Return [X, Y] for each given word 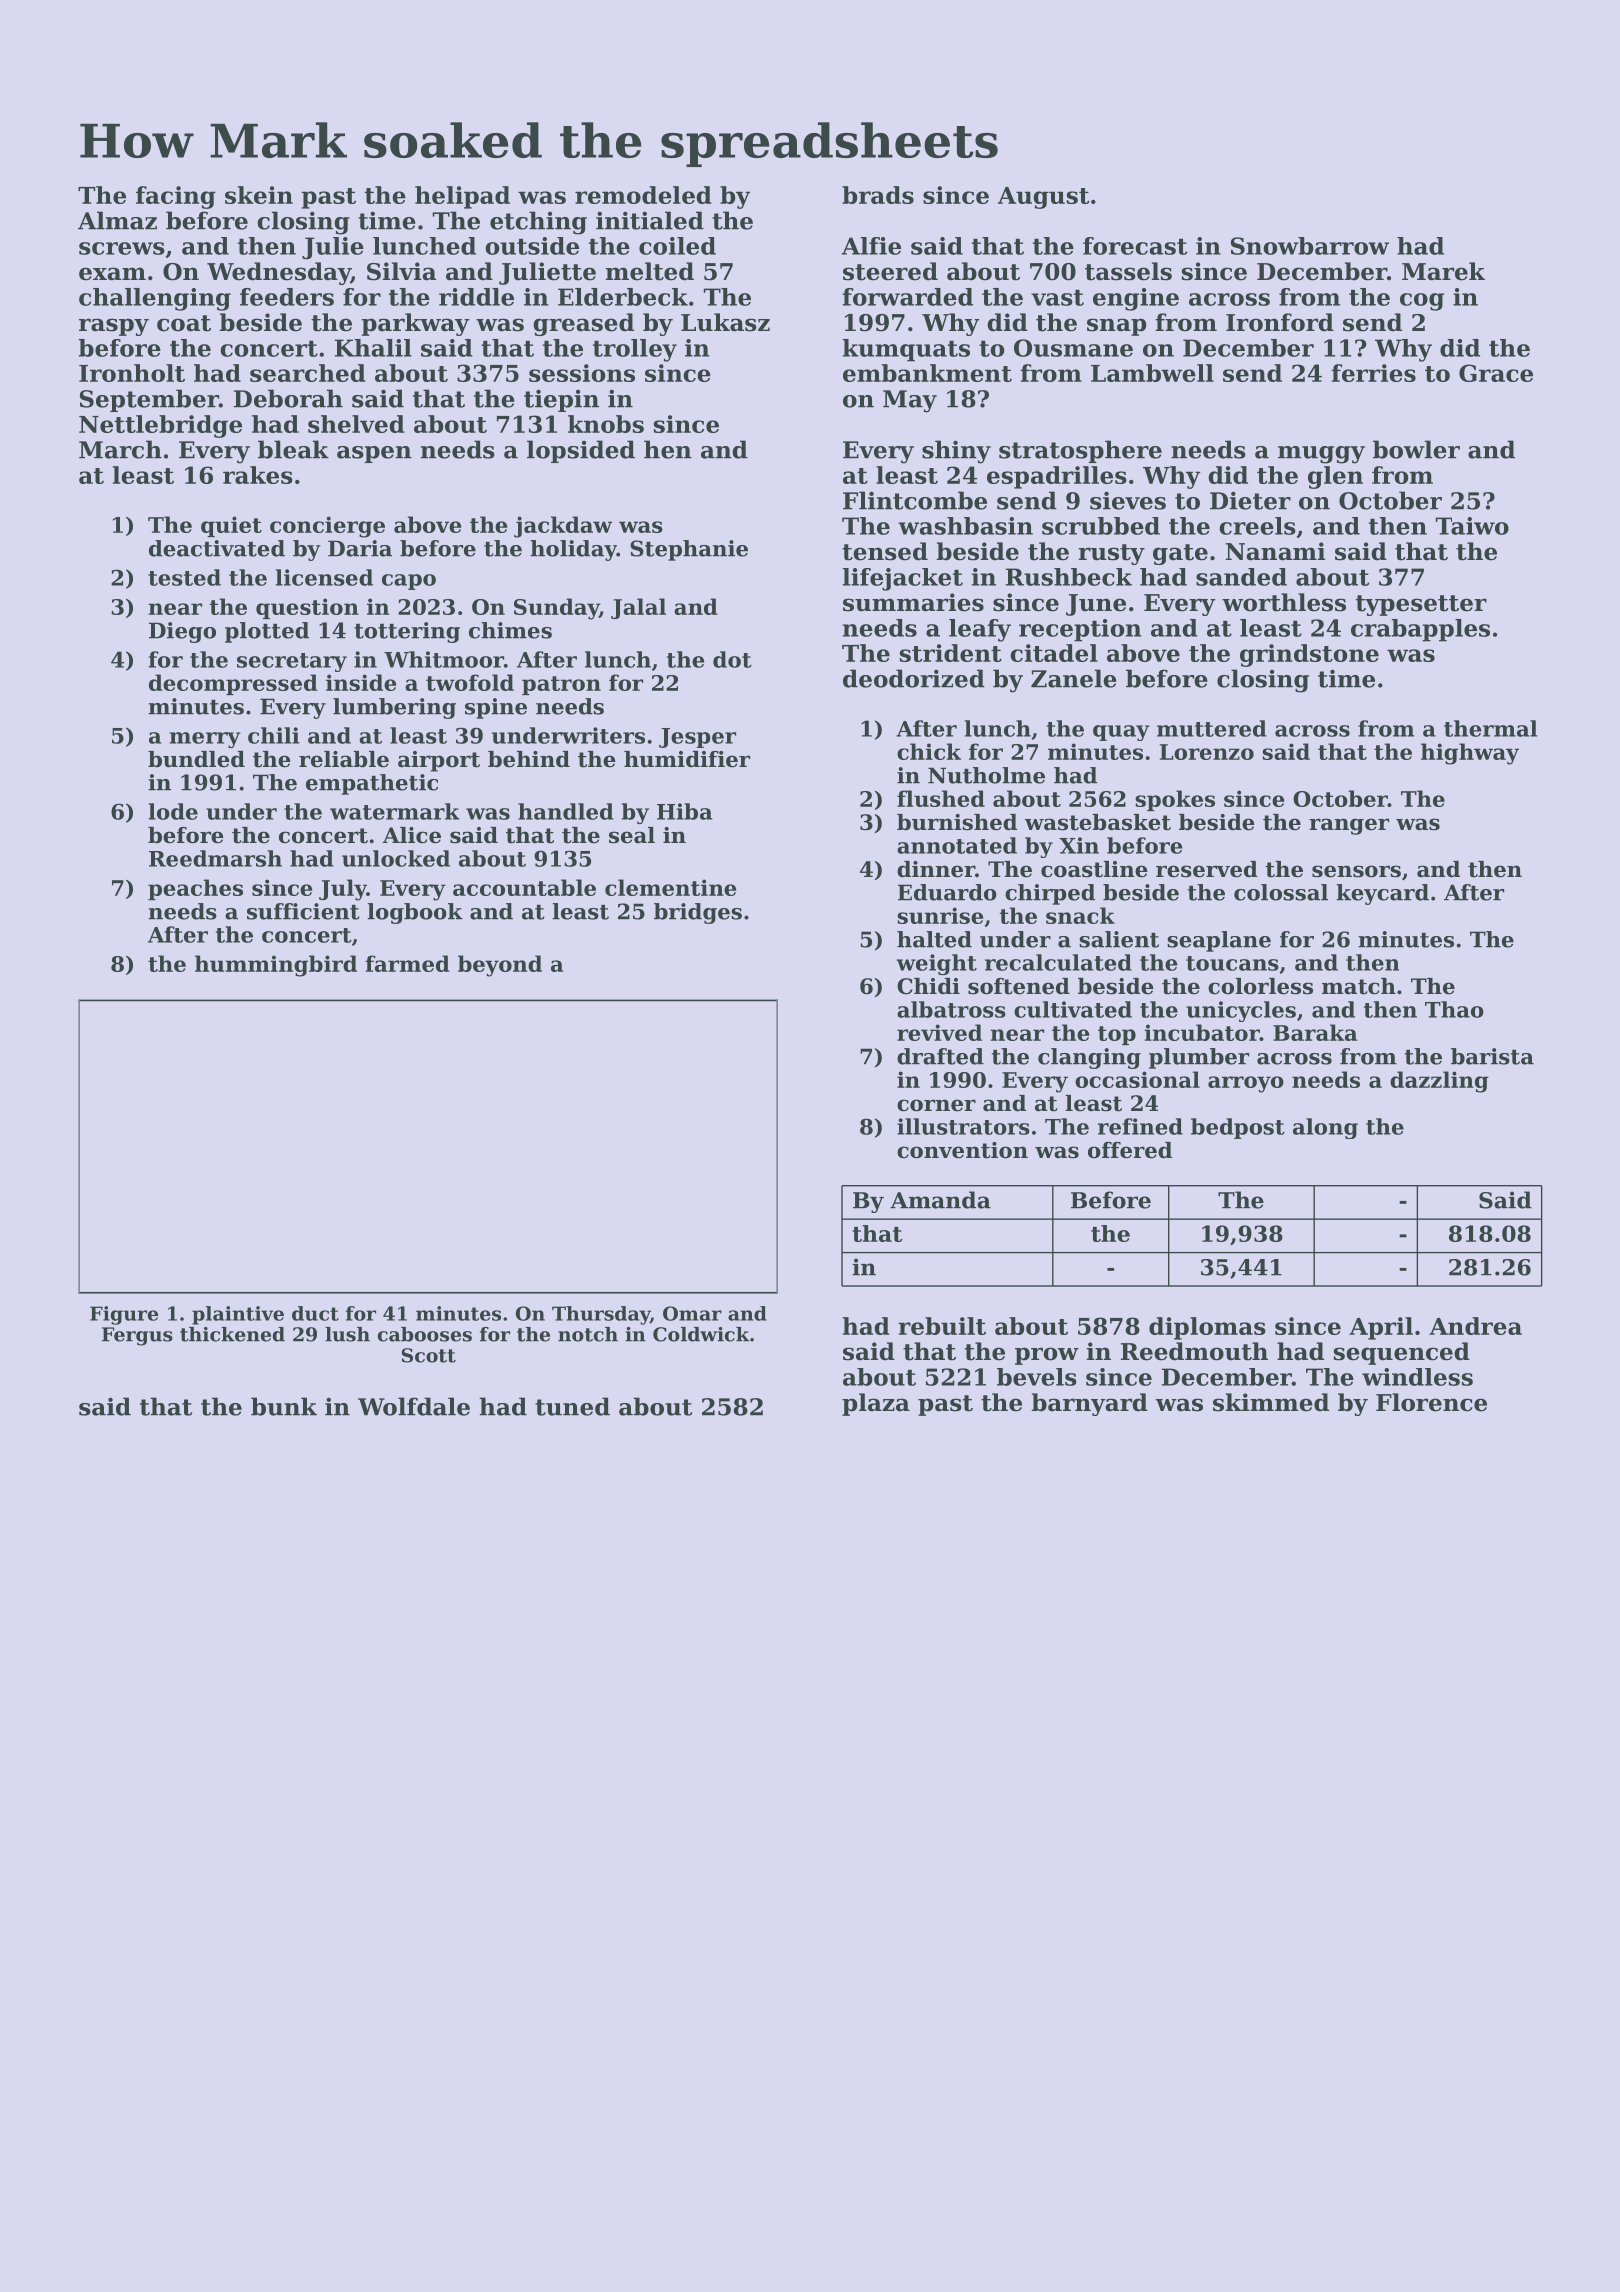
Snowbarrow [1310, 246]
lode [173, 811]
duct [315, 1313]
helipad [462, 197]
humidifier [687, 759]
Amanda [940, 1200]
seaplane [1219, 941]
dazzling [1439, 1082]
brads [878, 195]
